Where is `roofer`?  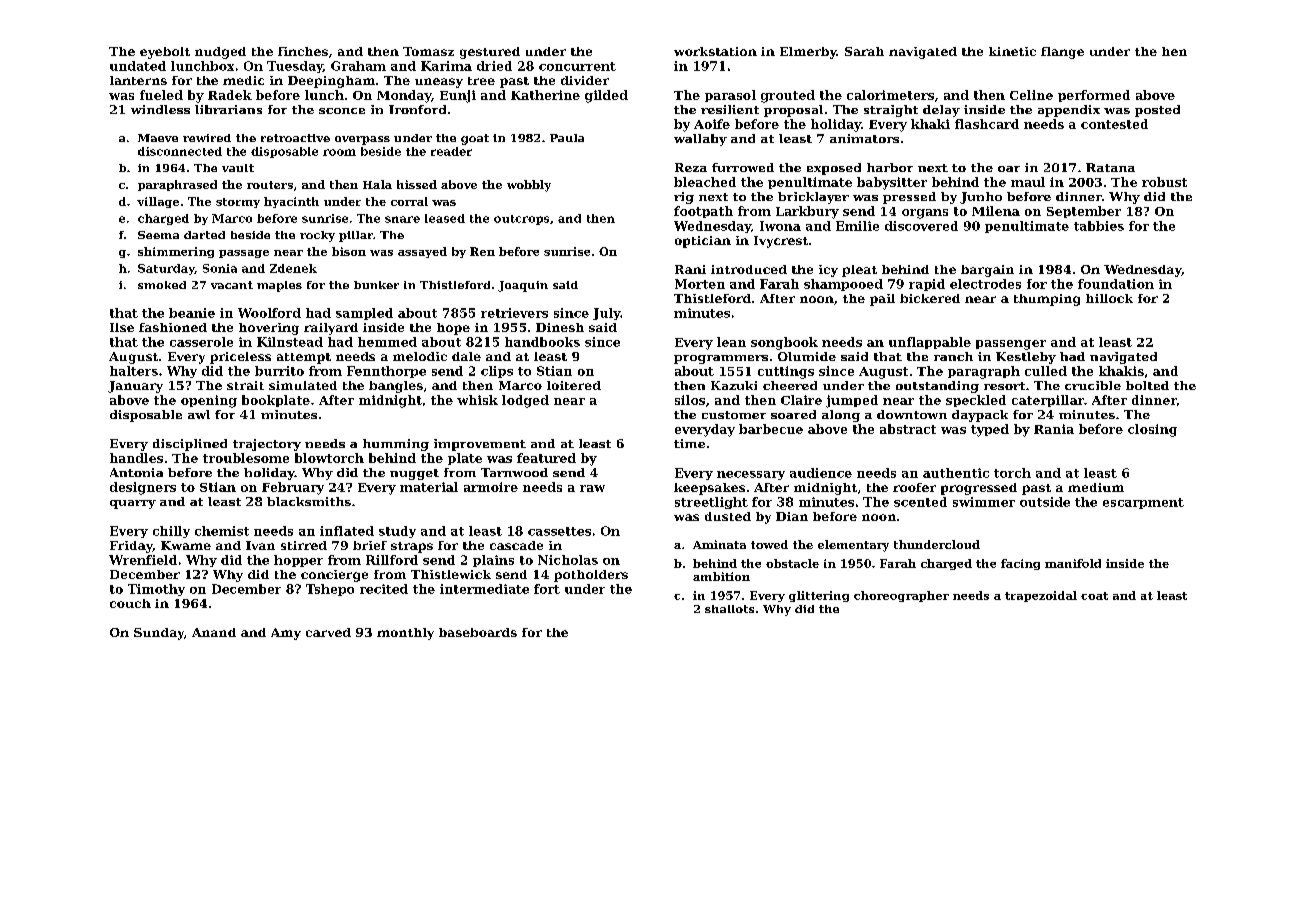
roofer is located at coordinates (914, 487).
